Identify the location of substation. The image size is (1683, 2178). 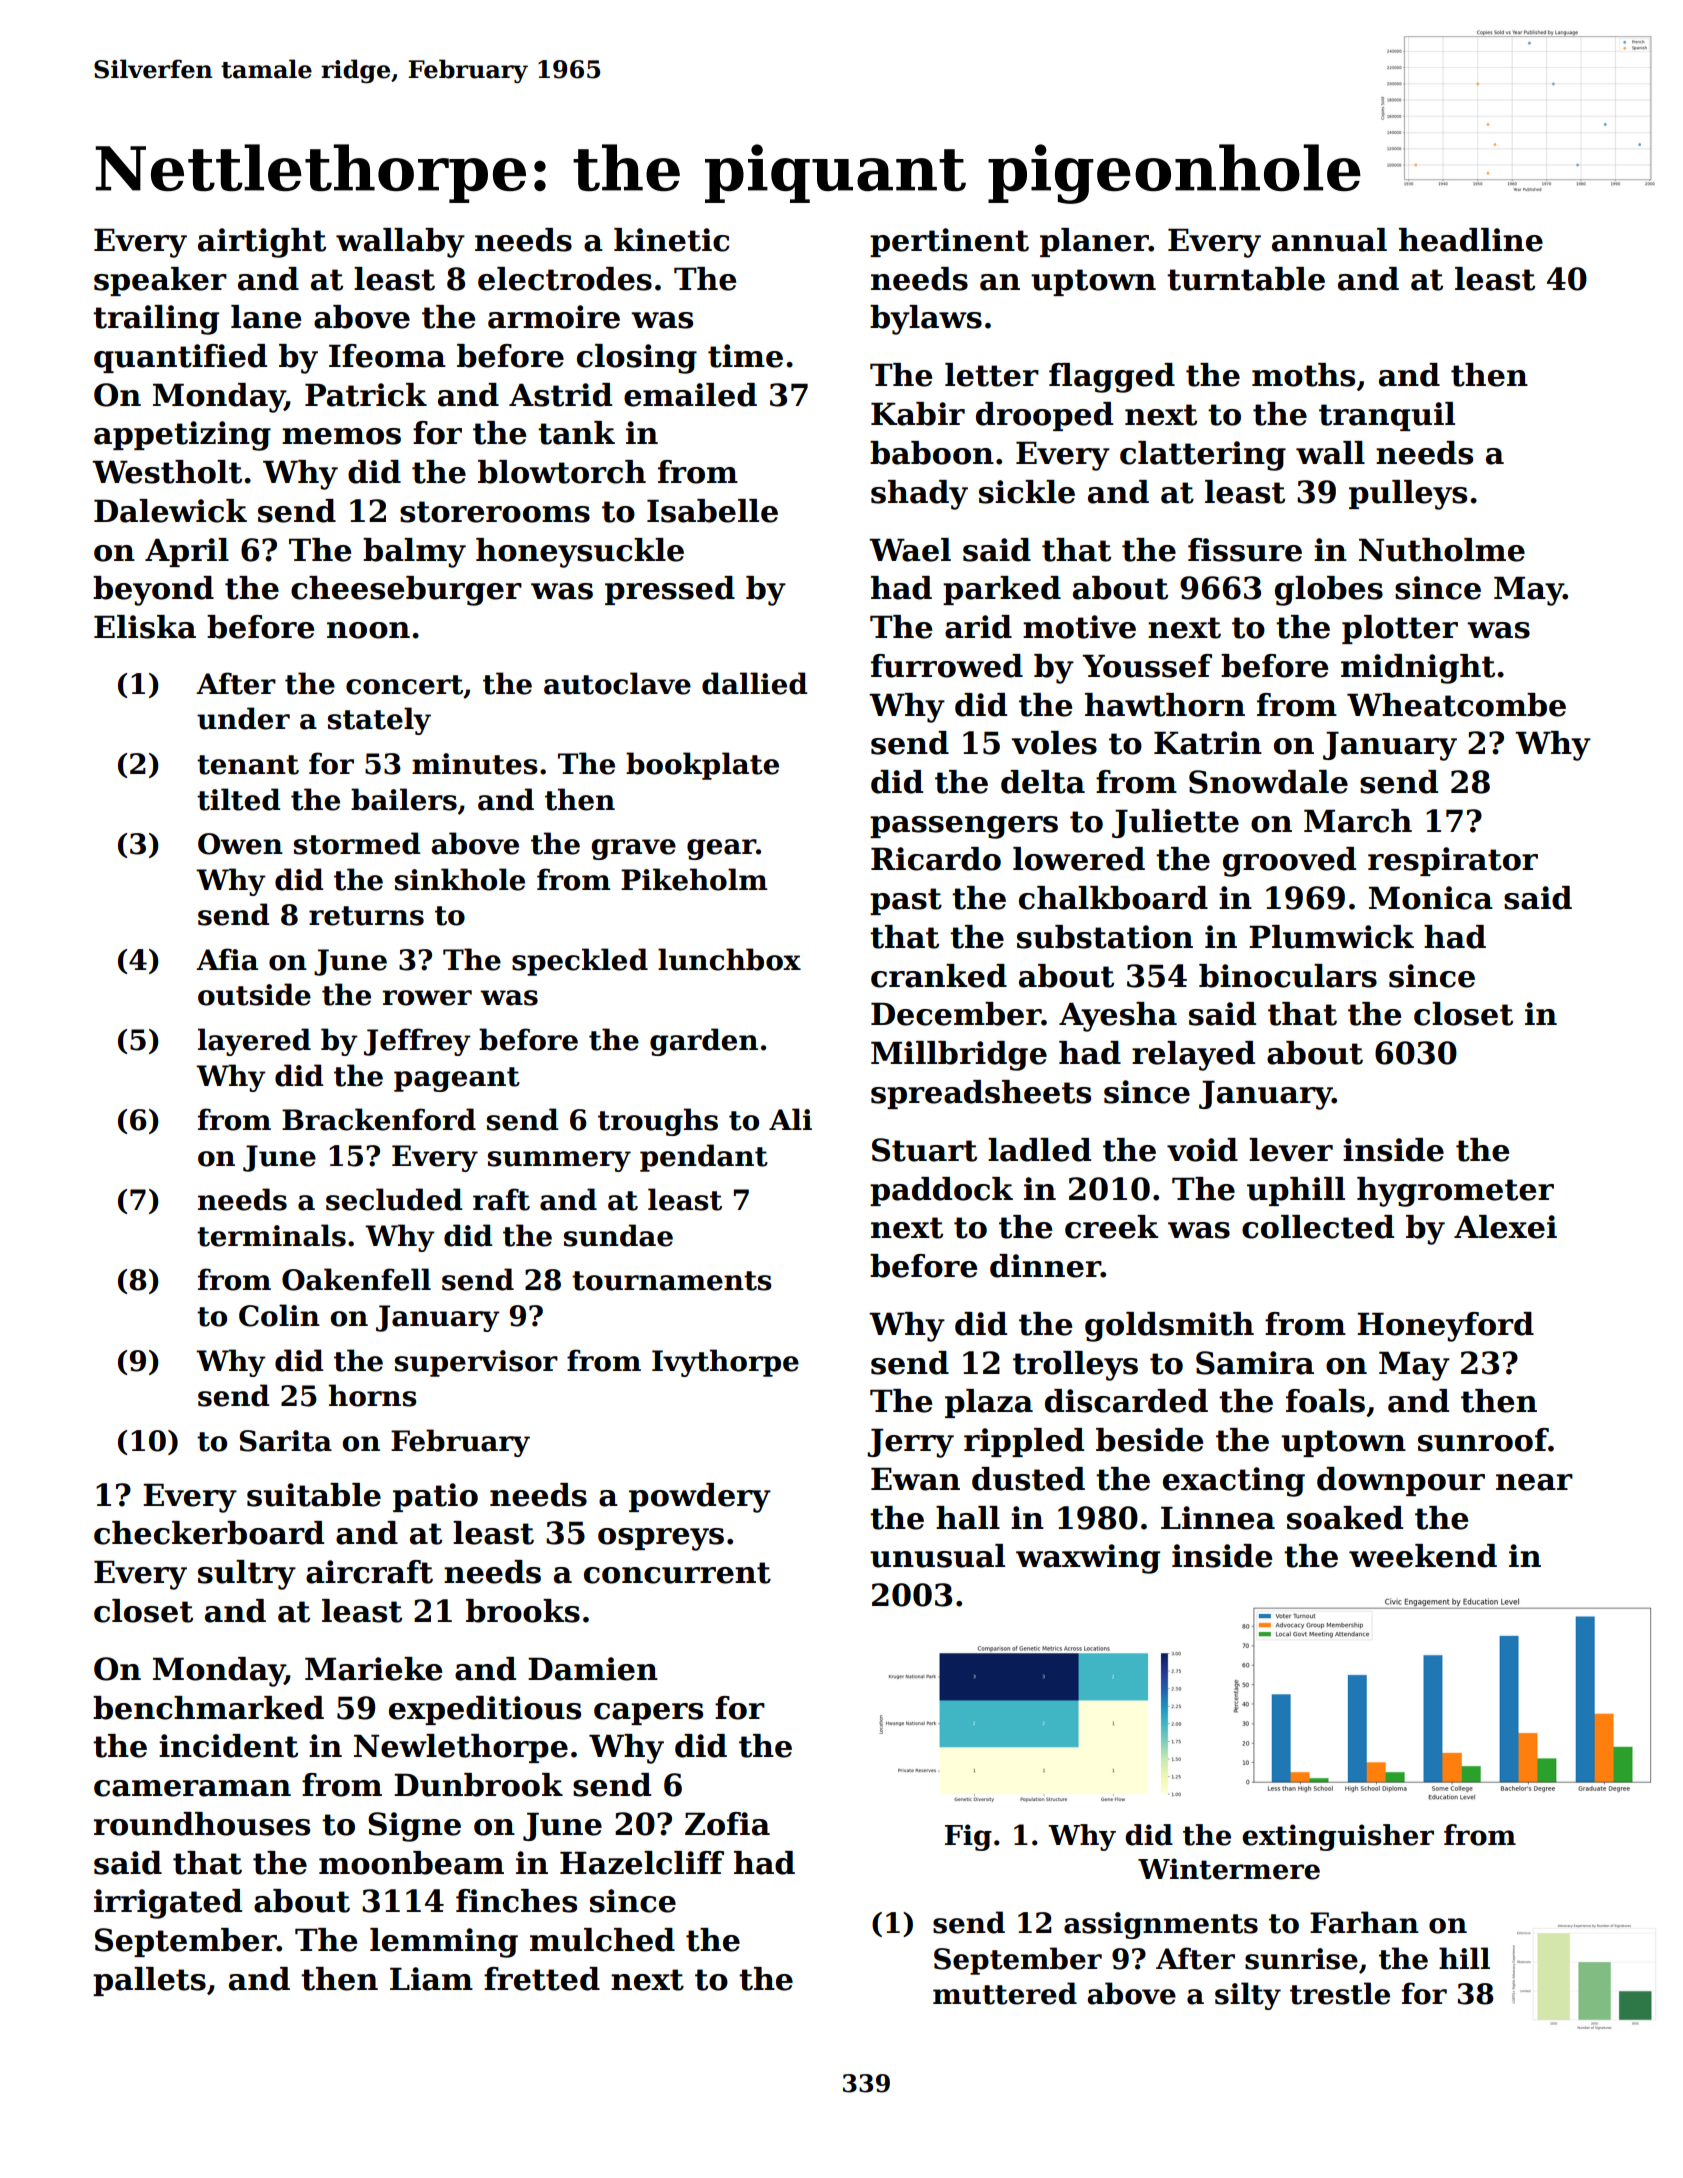
(1105, 937).
